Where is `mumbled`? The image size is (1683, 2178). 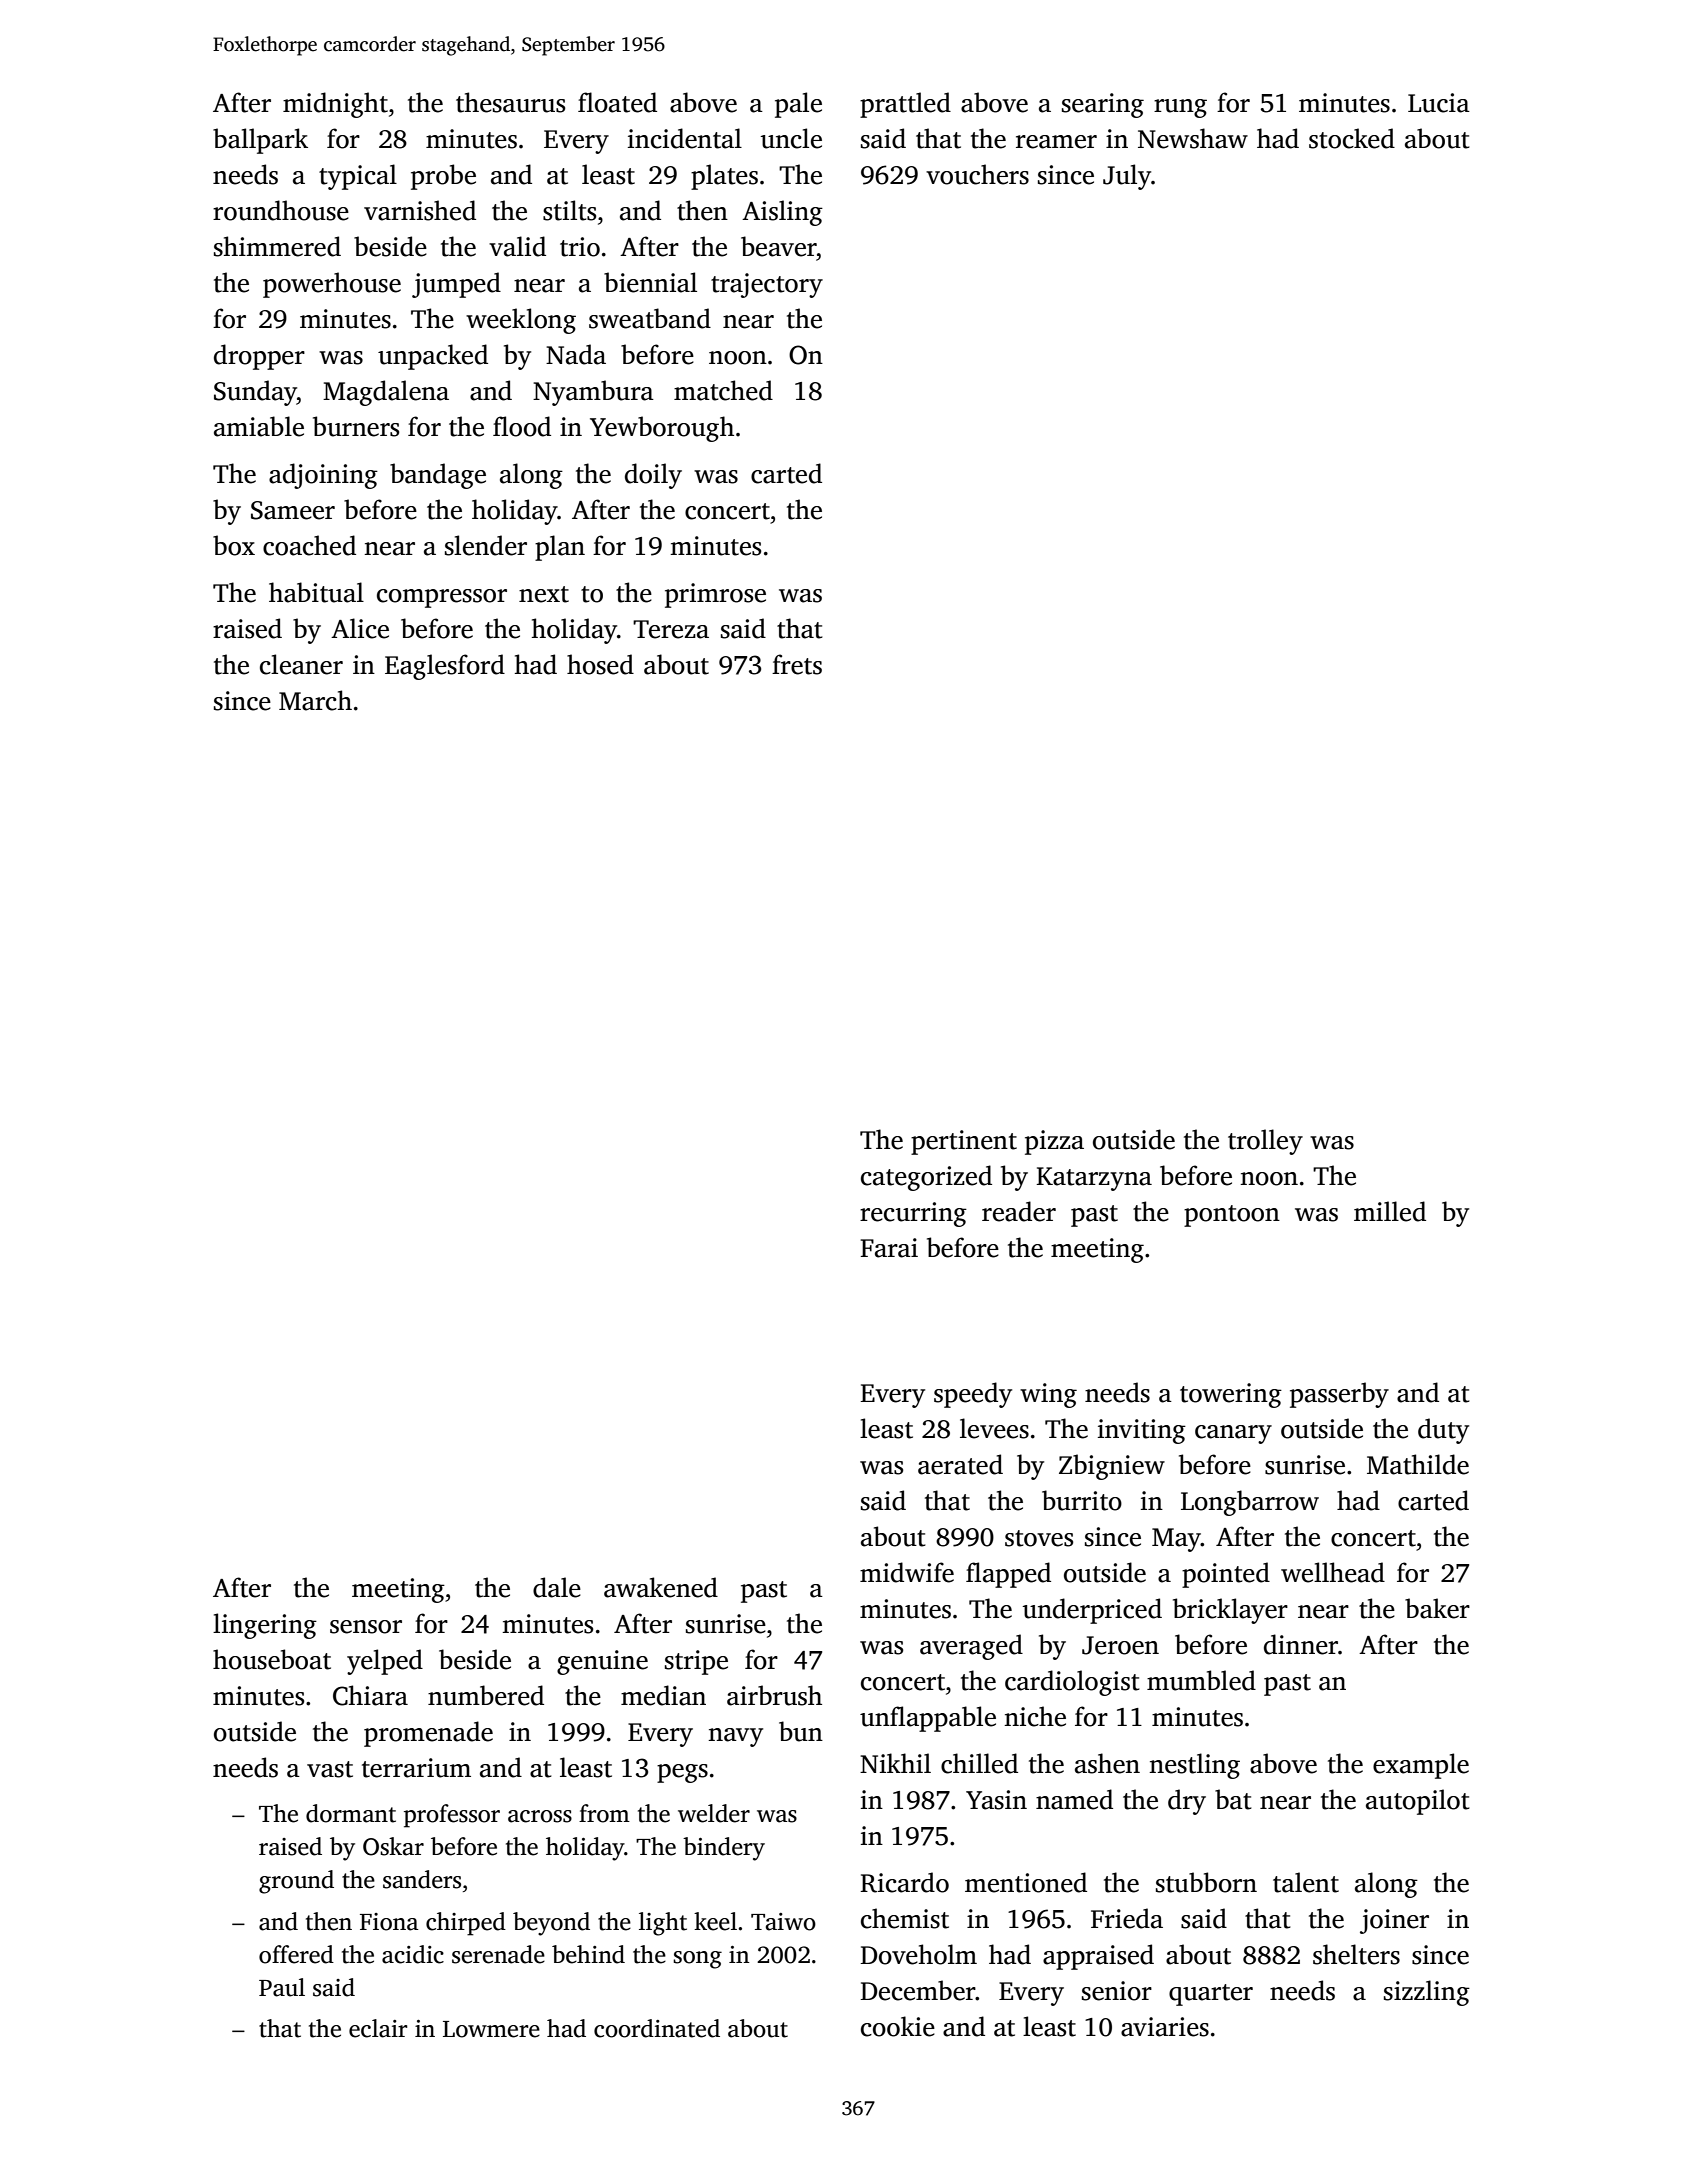
mumbled is located at coordinates (1201, 1680).
